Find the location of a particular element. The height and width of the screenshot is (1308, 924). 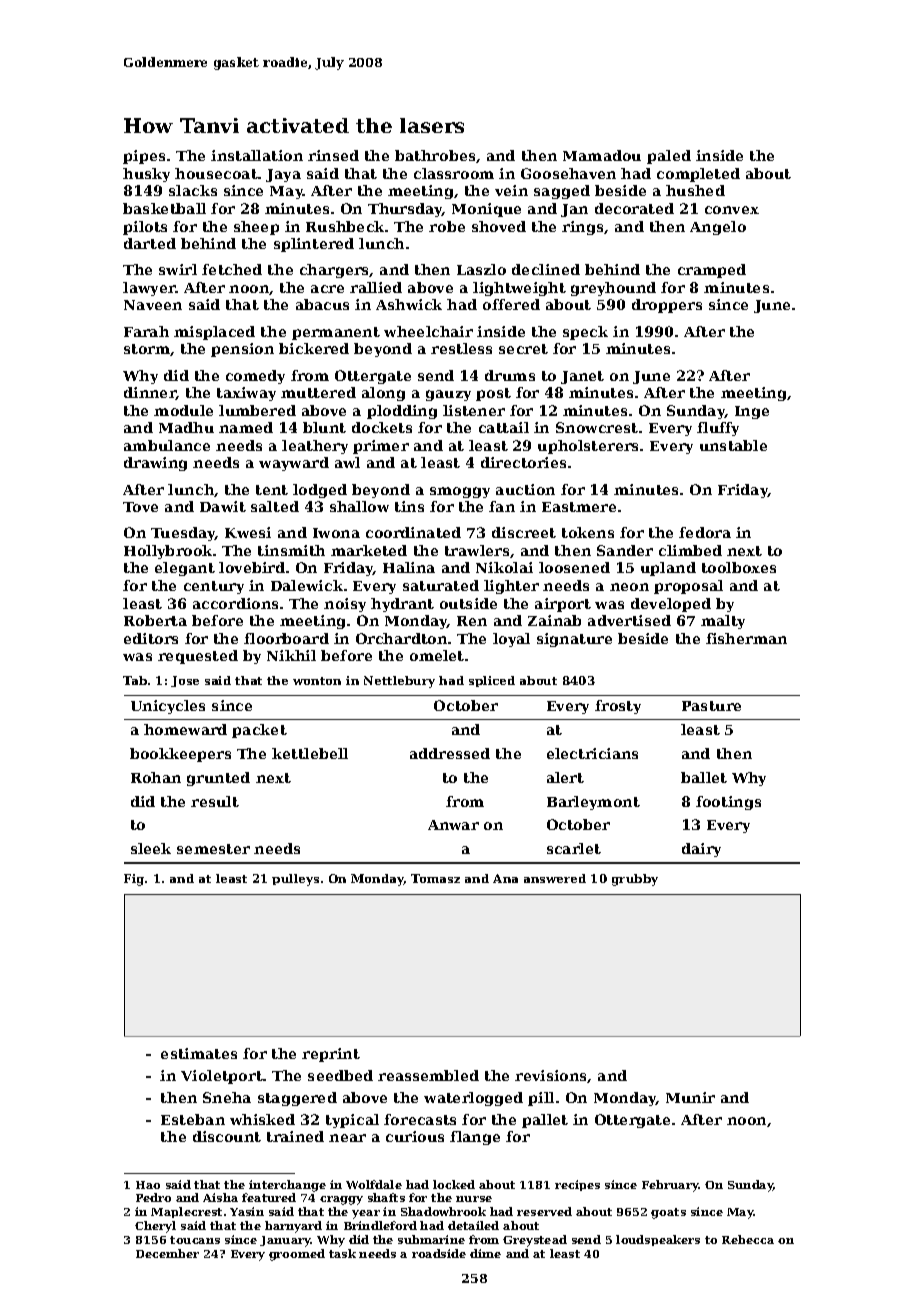

Mamadou is located at coordinates (602, 155).
